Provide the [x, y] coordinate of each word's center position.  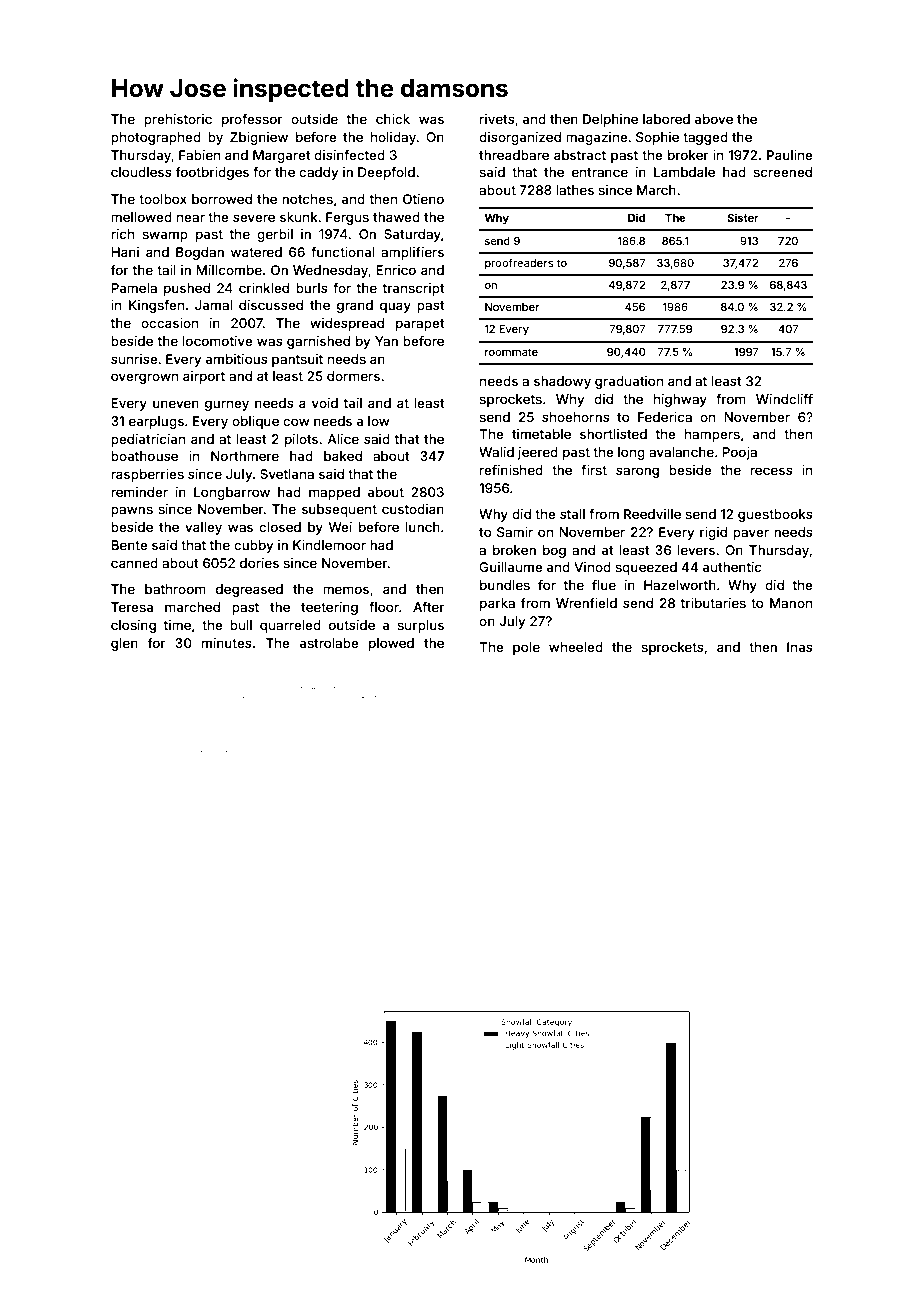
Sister [743, 217]
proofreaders [519, 263]
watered [256, 252]
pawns [132, 511]
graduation [629, 382]
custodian [413, 509]
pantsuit [297, 360]
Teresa [132, 607]
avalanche [681, 452]
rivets [497, 119]
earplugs [156, 422]
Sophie [657, 138]
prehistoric [178, 120]
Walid [496, 452]
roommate [511, 352]
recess [772, 471]
